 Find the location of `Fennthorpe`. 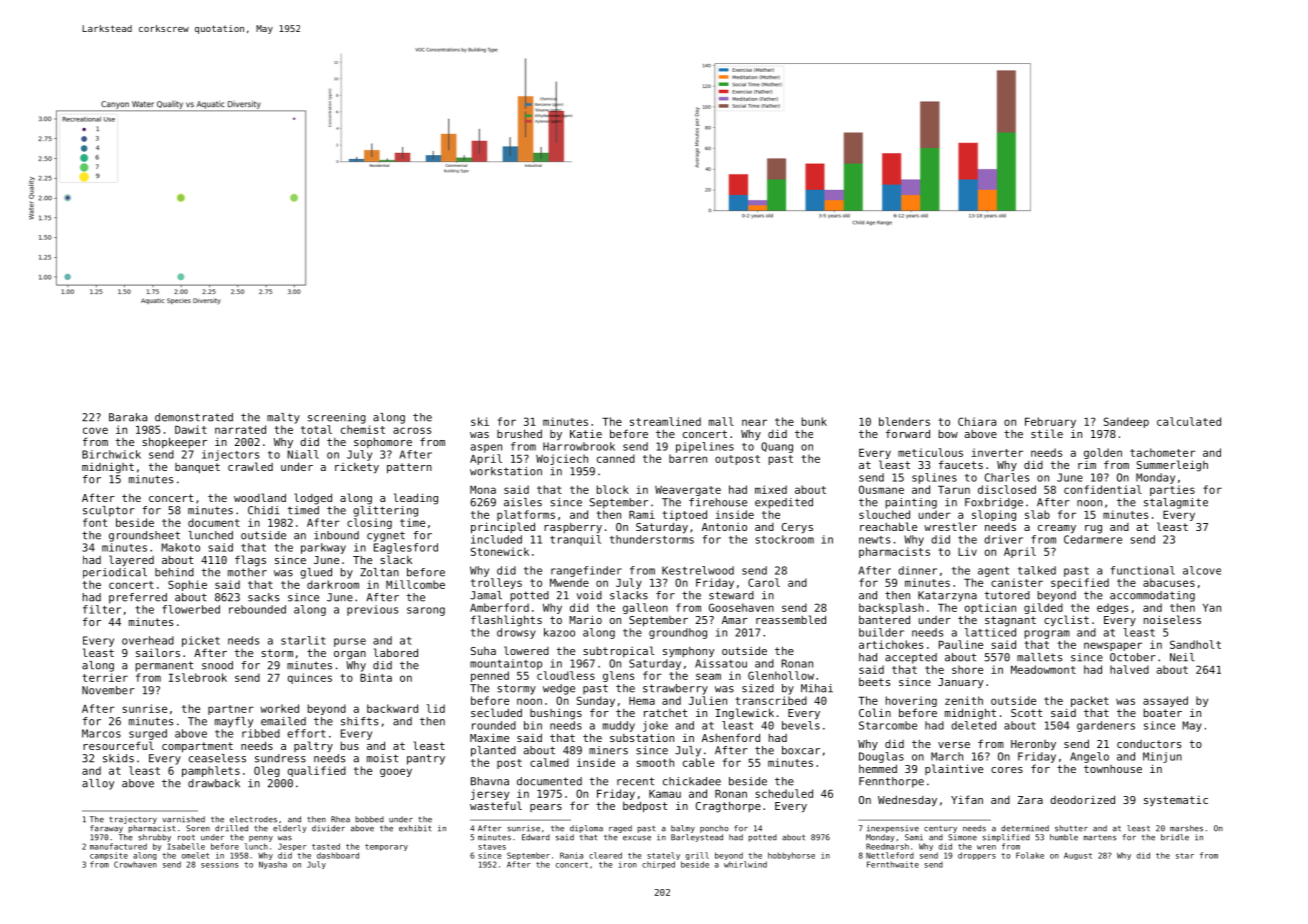

Fennthorpe is located at coordinates (891, 782).
